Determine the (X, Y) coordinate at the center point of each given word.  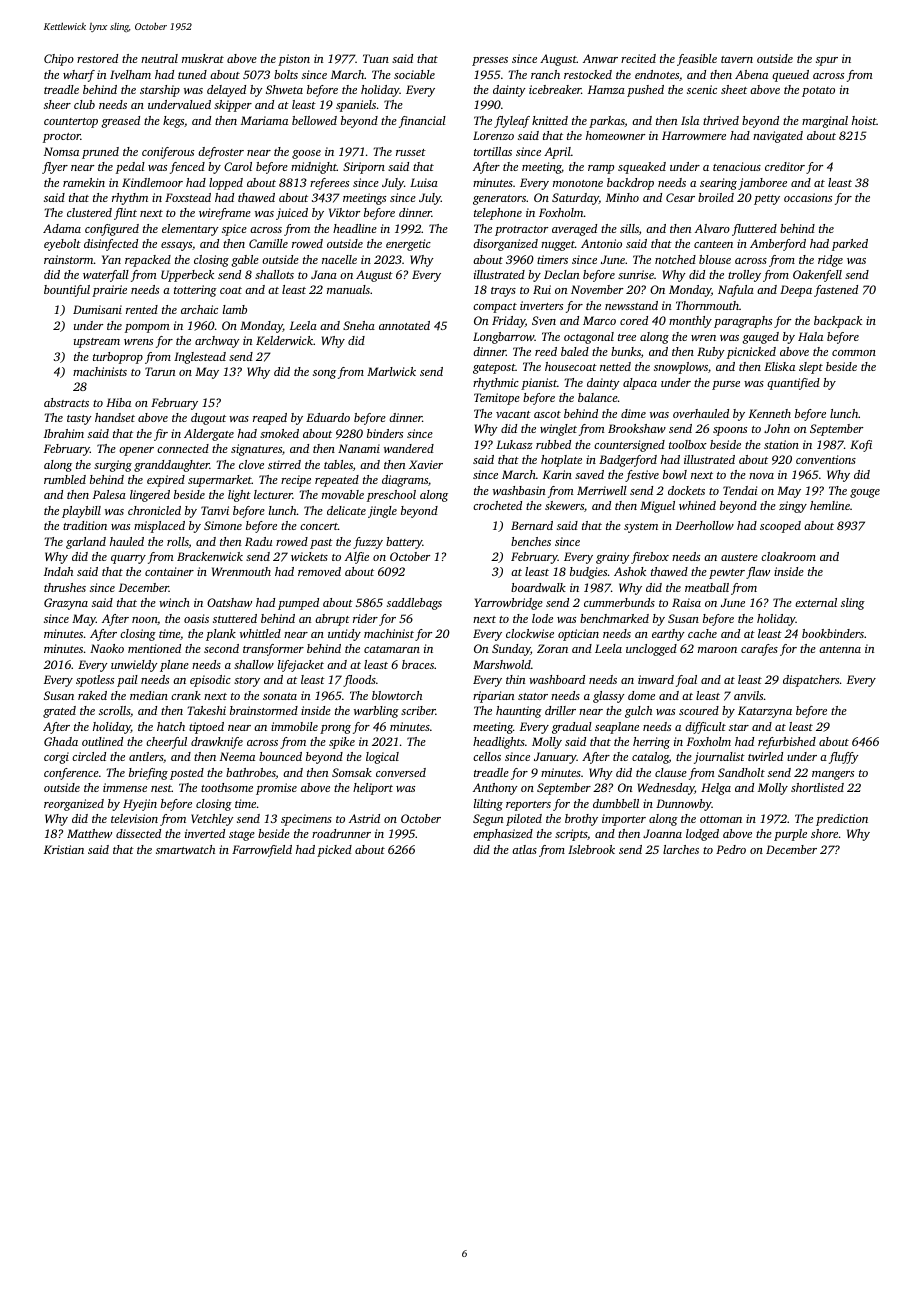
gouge (865, 493)
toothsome (227, 787)
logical (382, 758)
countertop (71, 123)
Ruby (711, 353)
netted (615, 366)
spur (827, 61)
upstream (97, 343)
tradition (85, 525)
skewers (564, 505)
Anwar (600, 58)
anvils (748, 695)
